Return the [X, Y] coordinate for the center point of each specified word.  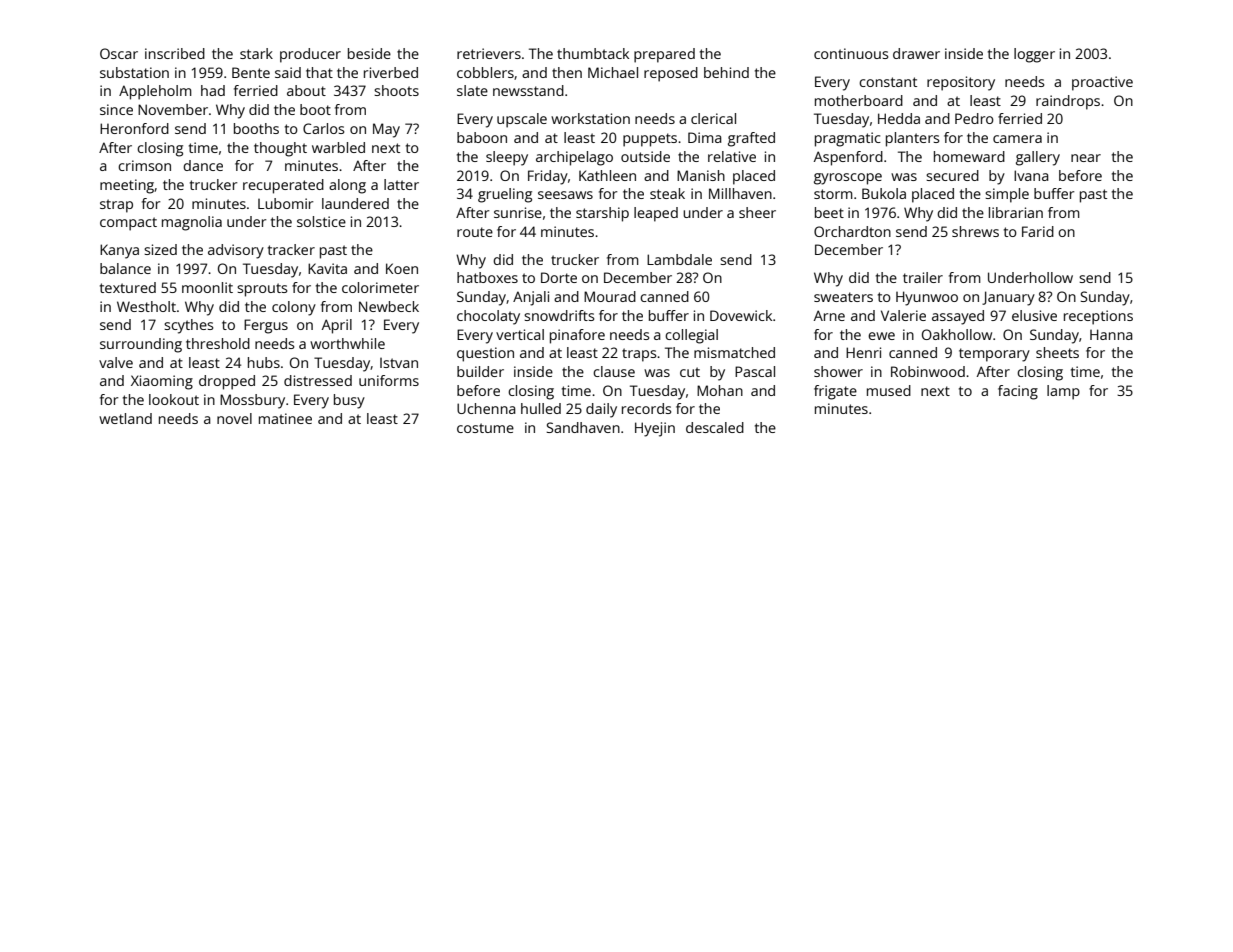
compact [128, 224]
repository [961, 83]
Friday [548, 177]
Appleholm [155, 92]
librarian [1016, 212]
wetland [125, 418]
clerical [713, 118]
